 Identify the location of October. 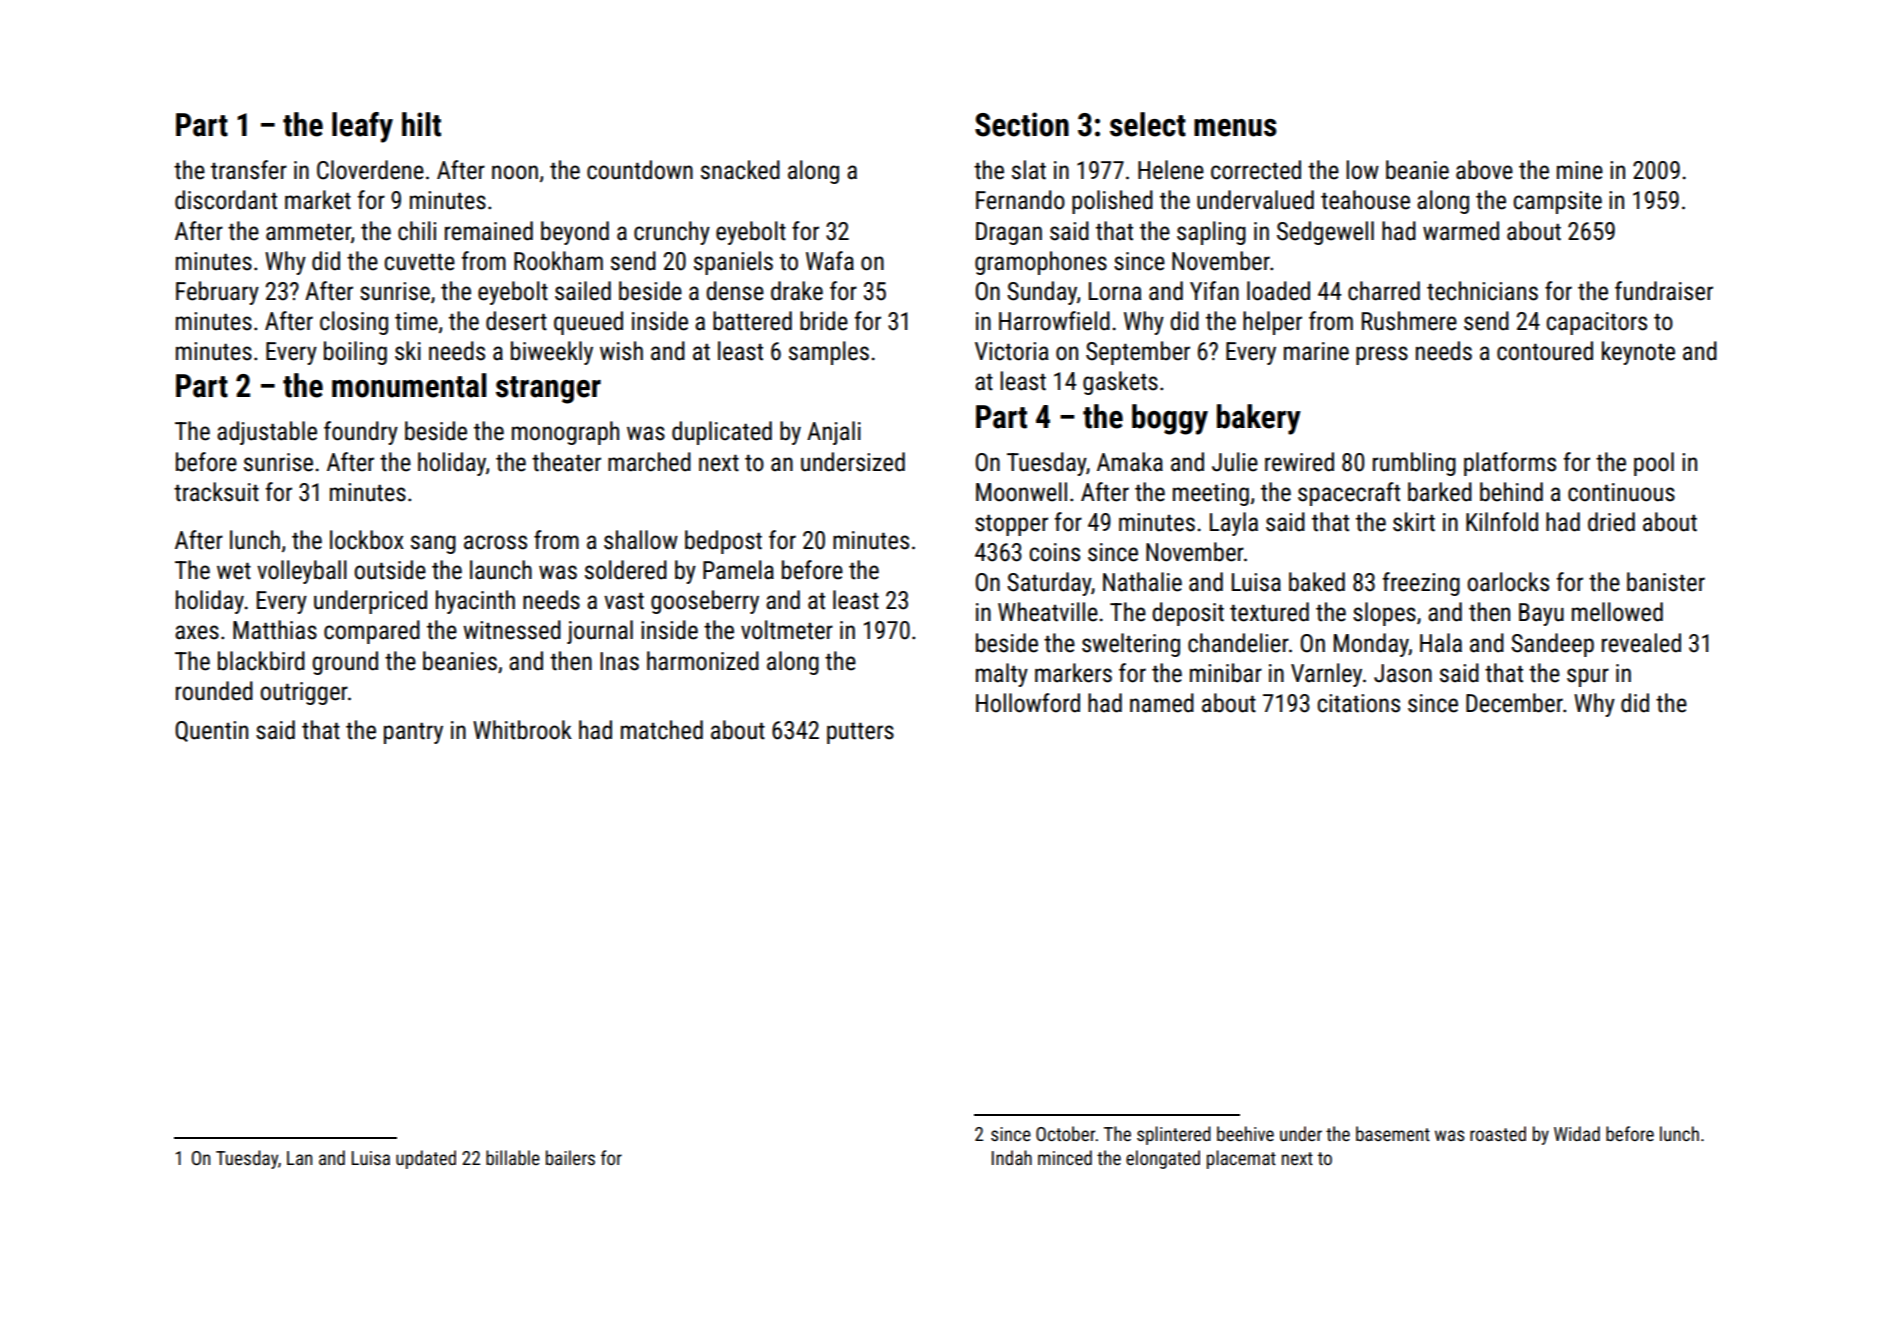
(1065, 1133).
